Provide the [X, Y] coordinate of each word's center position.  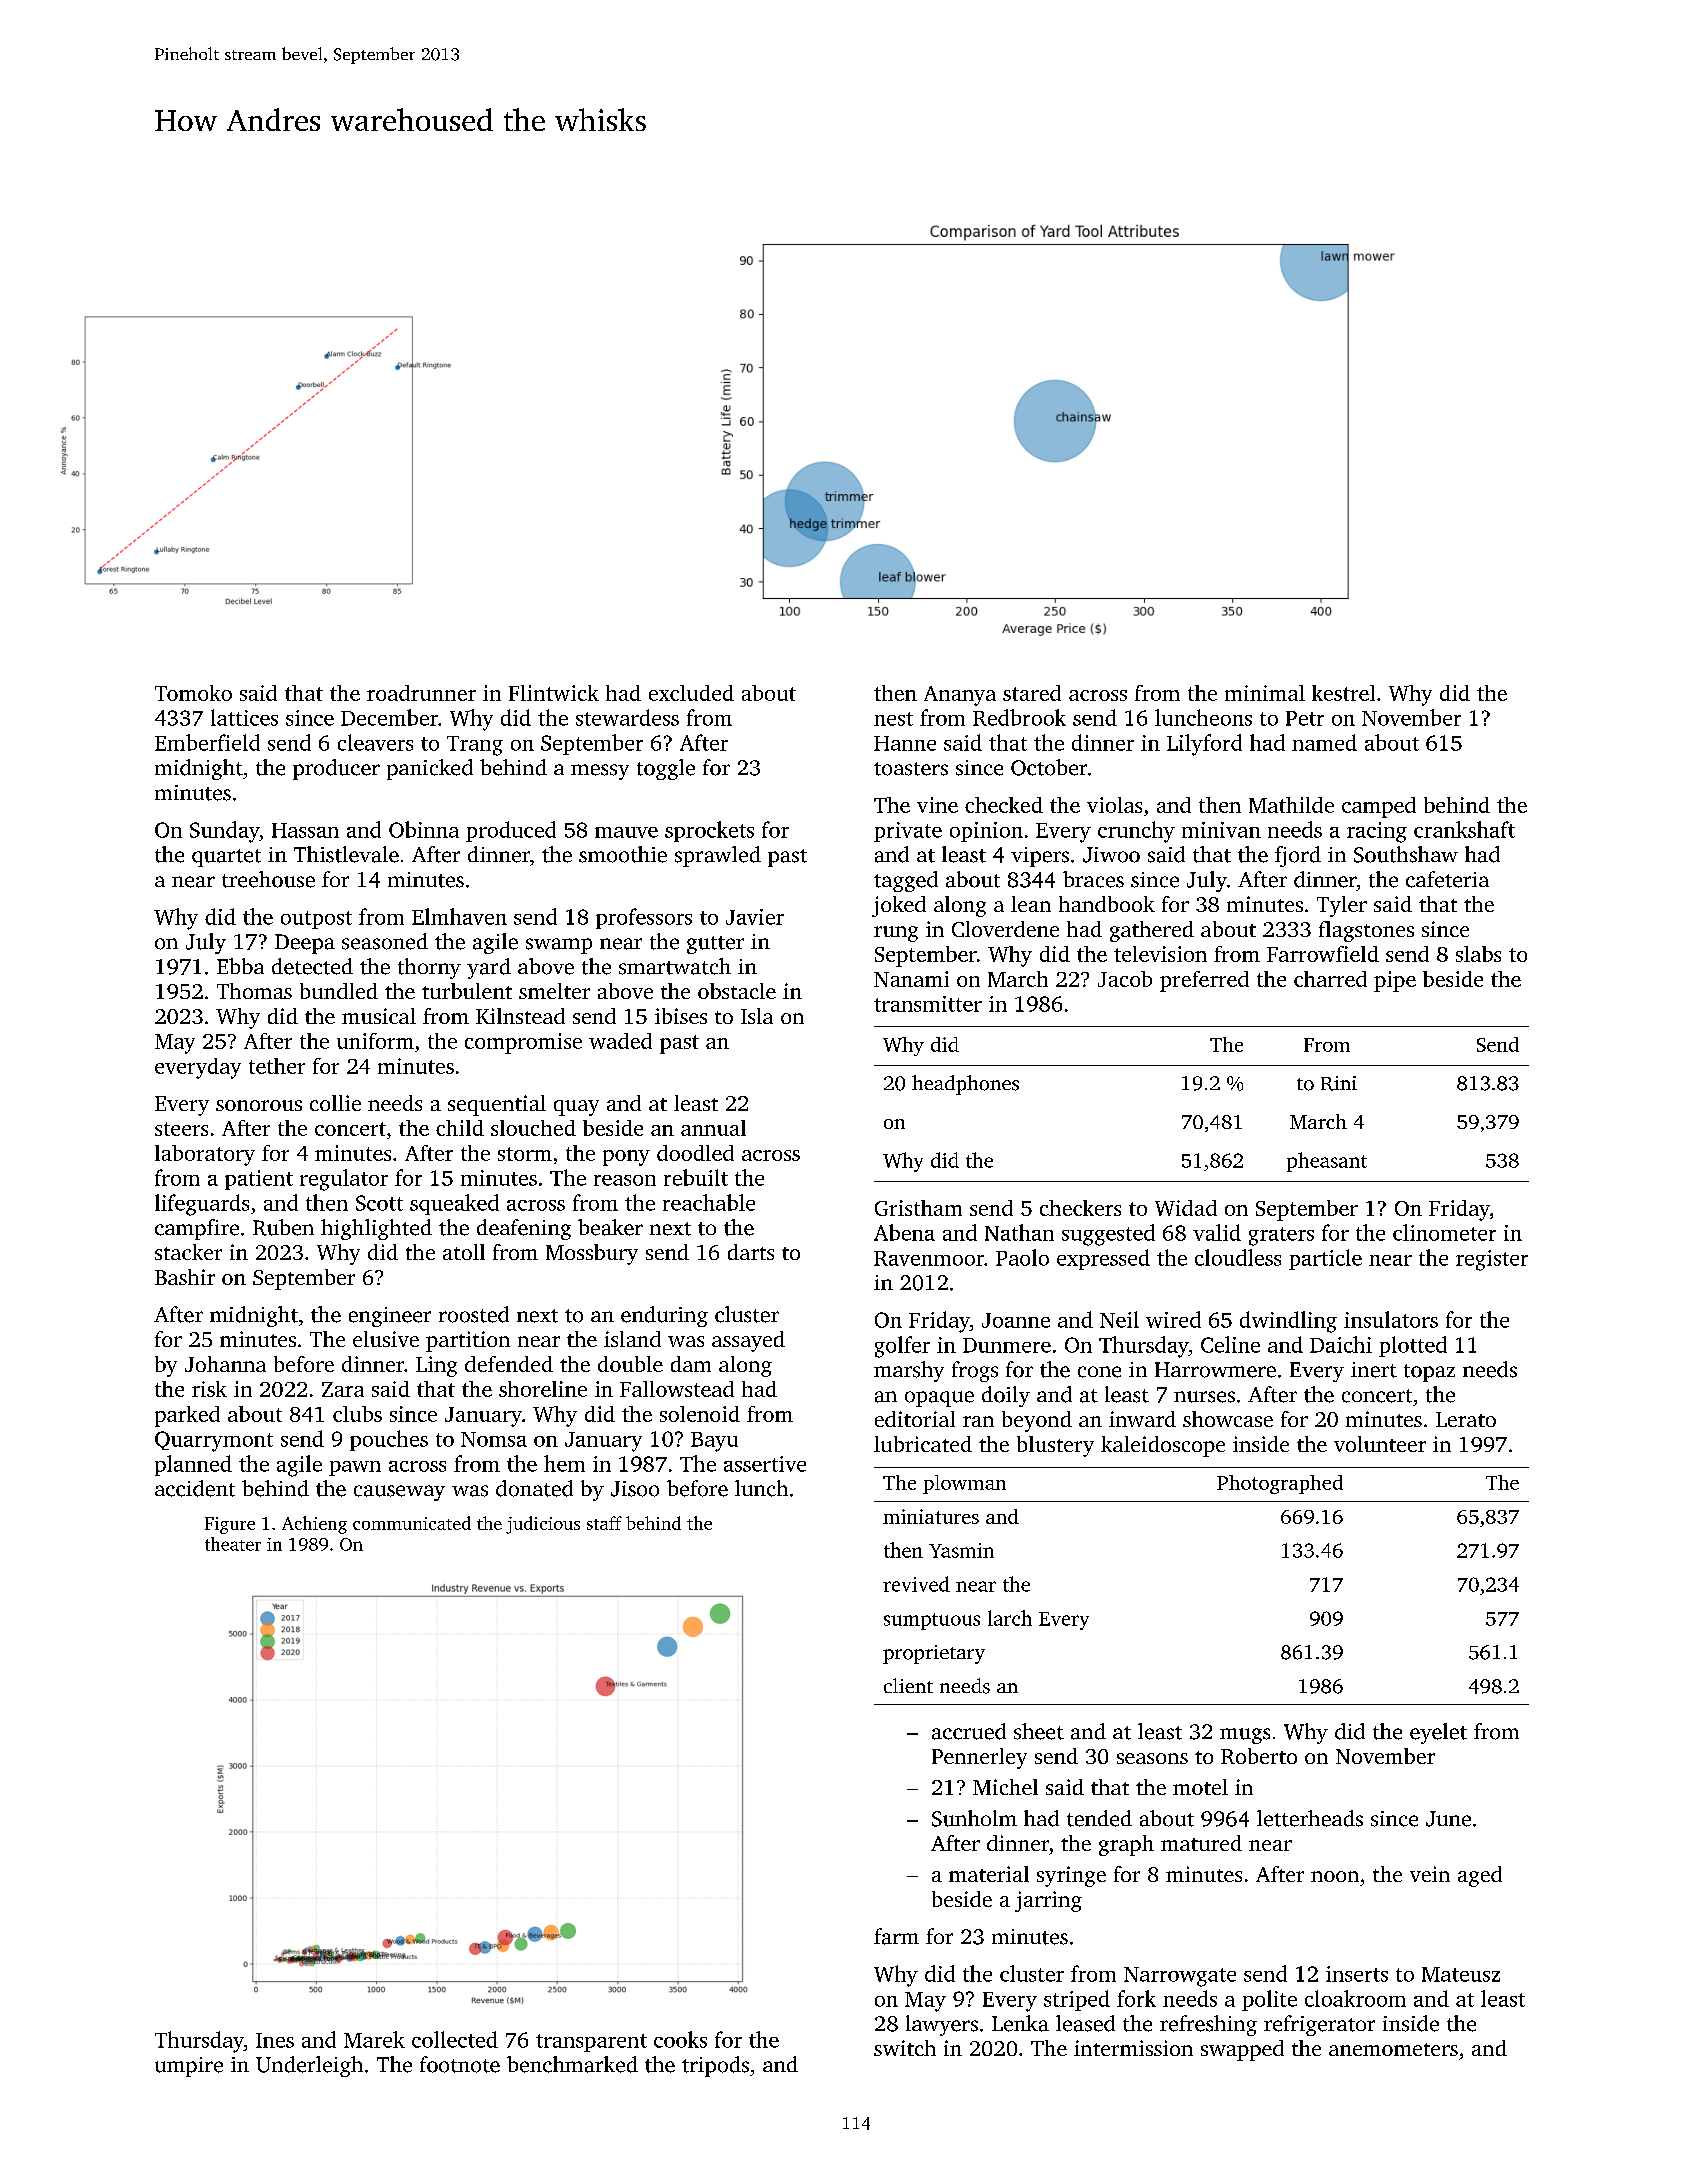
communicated [412, 1523]
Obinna [424, 829]
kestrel [1343, 693]
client [908, 1685]
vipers [1040, 857]
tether [277, 1066]
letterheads [1310, 1818]
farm [896, 1936]
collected [455, 2039]
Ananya [960, 696]
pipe [1395, 981]
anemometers [1393, 2049]
